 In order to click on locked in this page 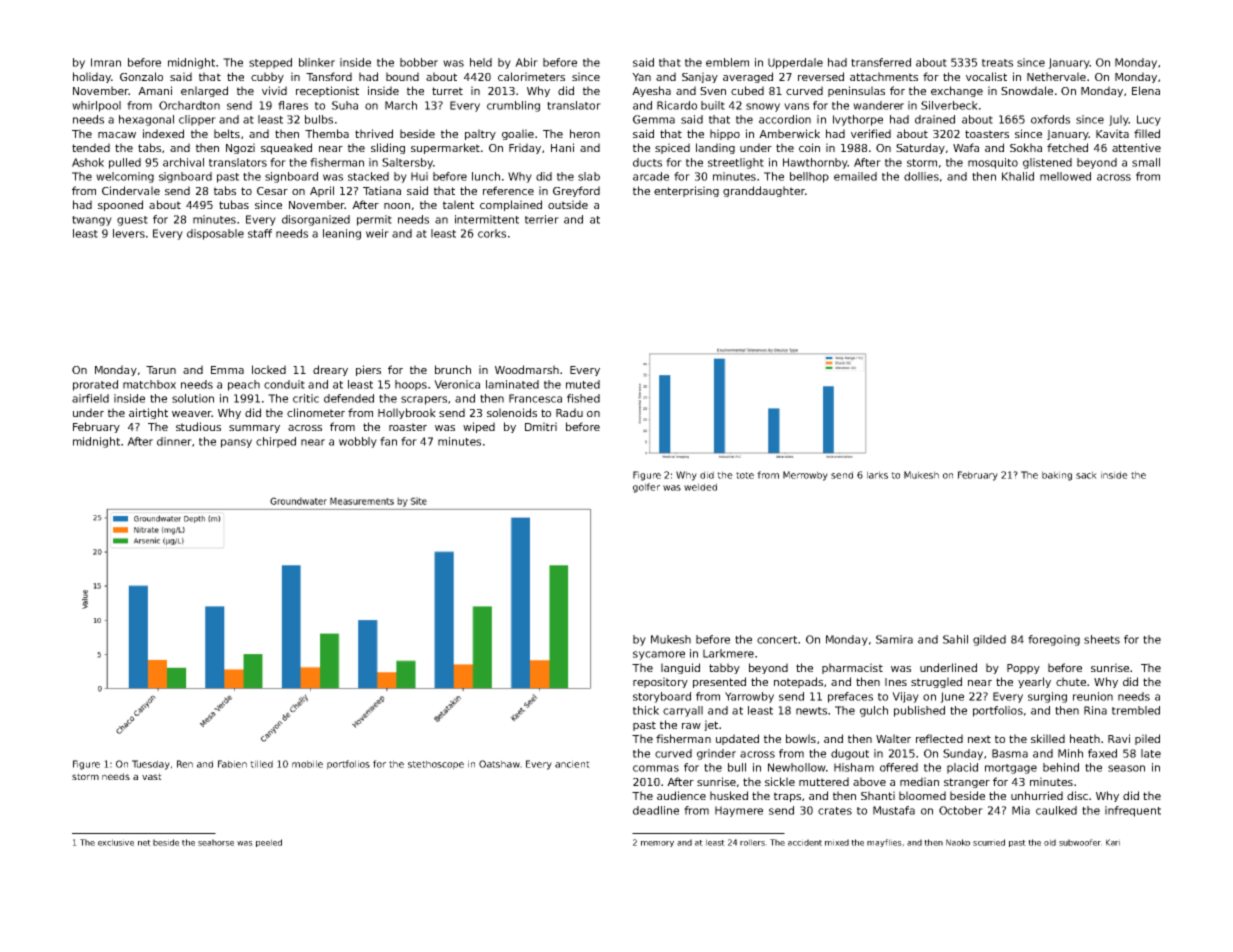, I will do `click(269, 369)`.
